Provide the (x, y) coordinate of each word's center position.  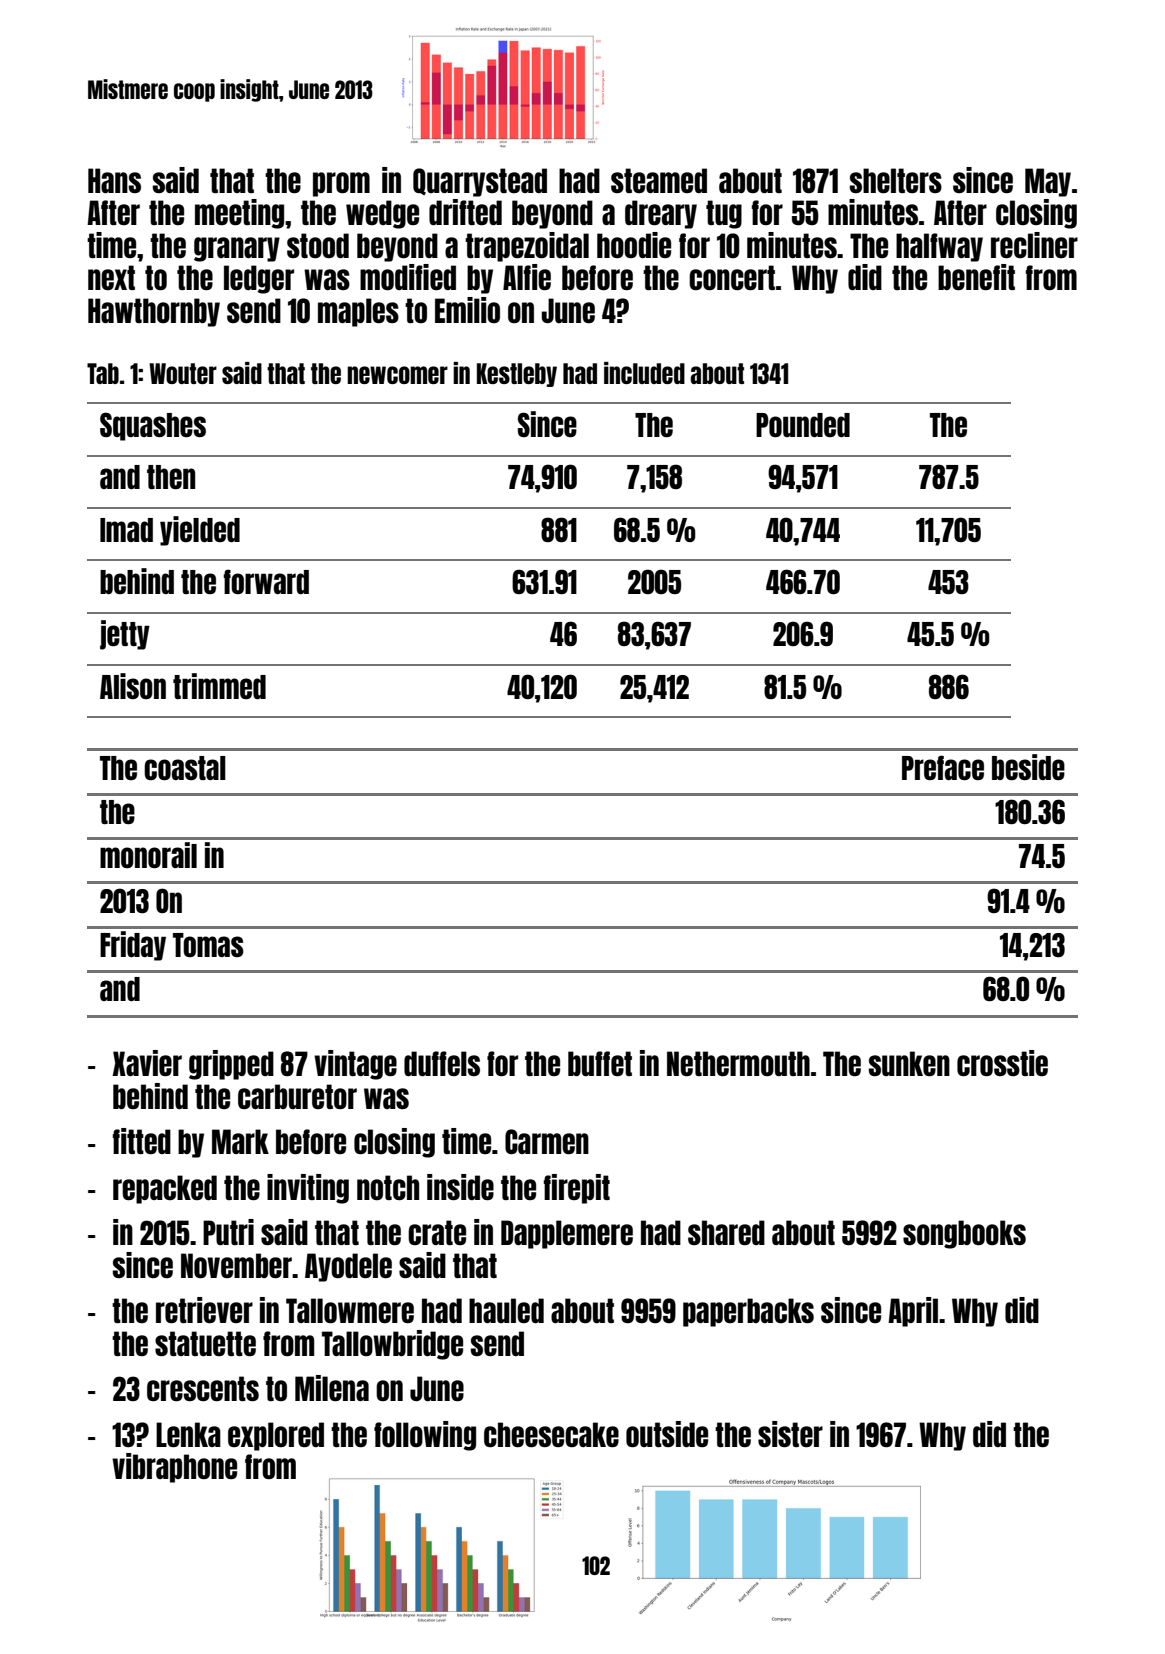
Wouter (183, 373)
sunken (909, 1063)
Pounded (803, 425)
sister (790, 1434)
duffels (442, 1063)
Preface (943, 767)
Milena (332, 1388)
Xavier (147, 1063)
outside (667, 1434)
